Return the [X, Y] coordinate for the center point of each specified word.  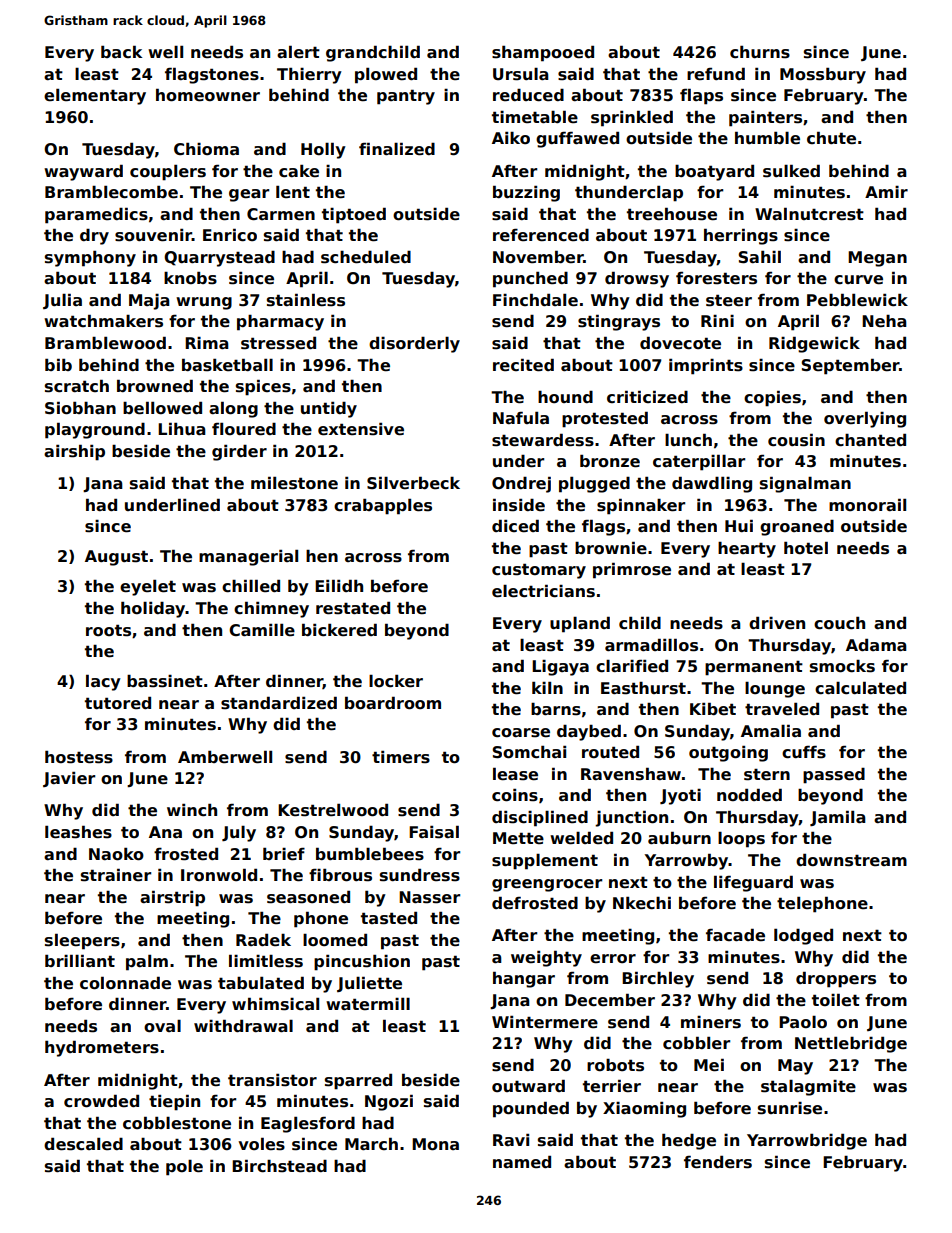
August [116, 558]
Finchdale [535, 300]
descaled [83, 1144]
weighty [546, 958]
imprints [706, 366]
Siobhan [80, 408]
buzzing [526, 193]
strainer [116, 875]
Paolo [803, 1022]
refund [716, 74]
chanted [870, 440]
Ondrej [521, 484]
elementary [95, 96]
